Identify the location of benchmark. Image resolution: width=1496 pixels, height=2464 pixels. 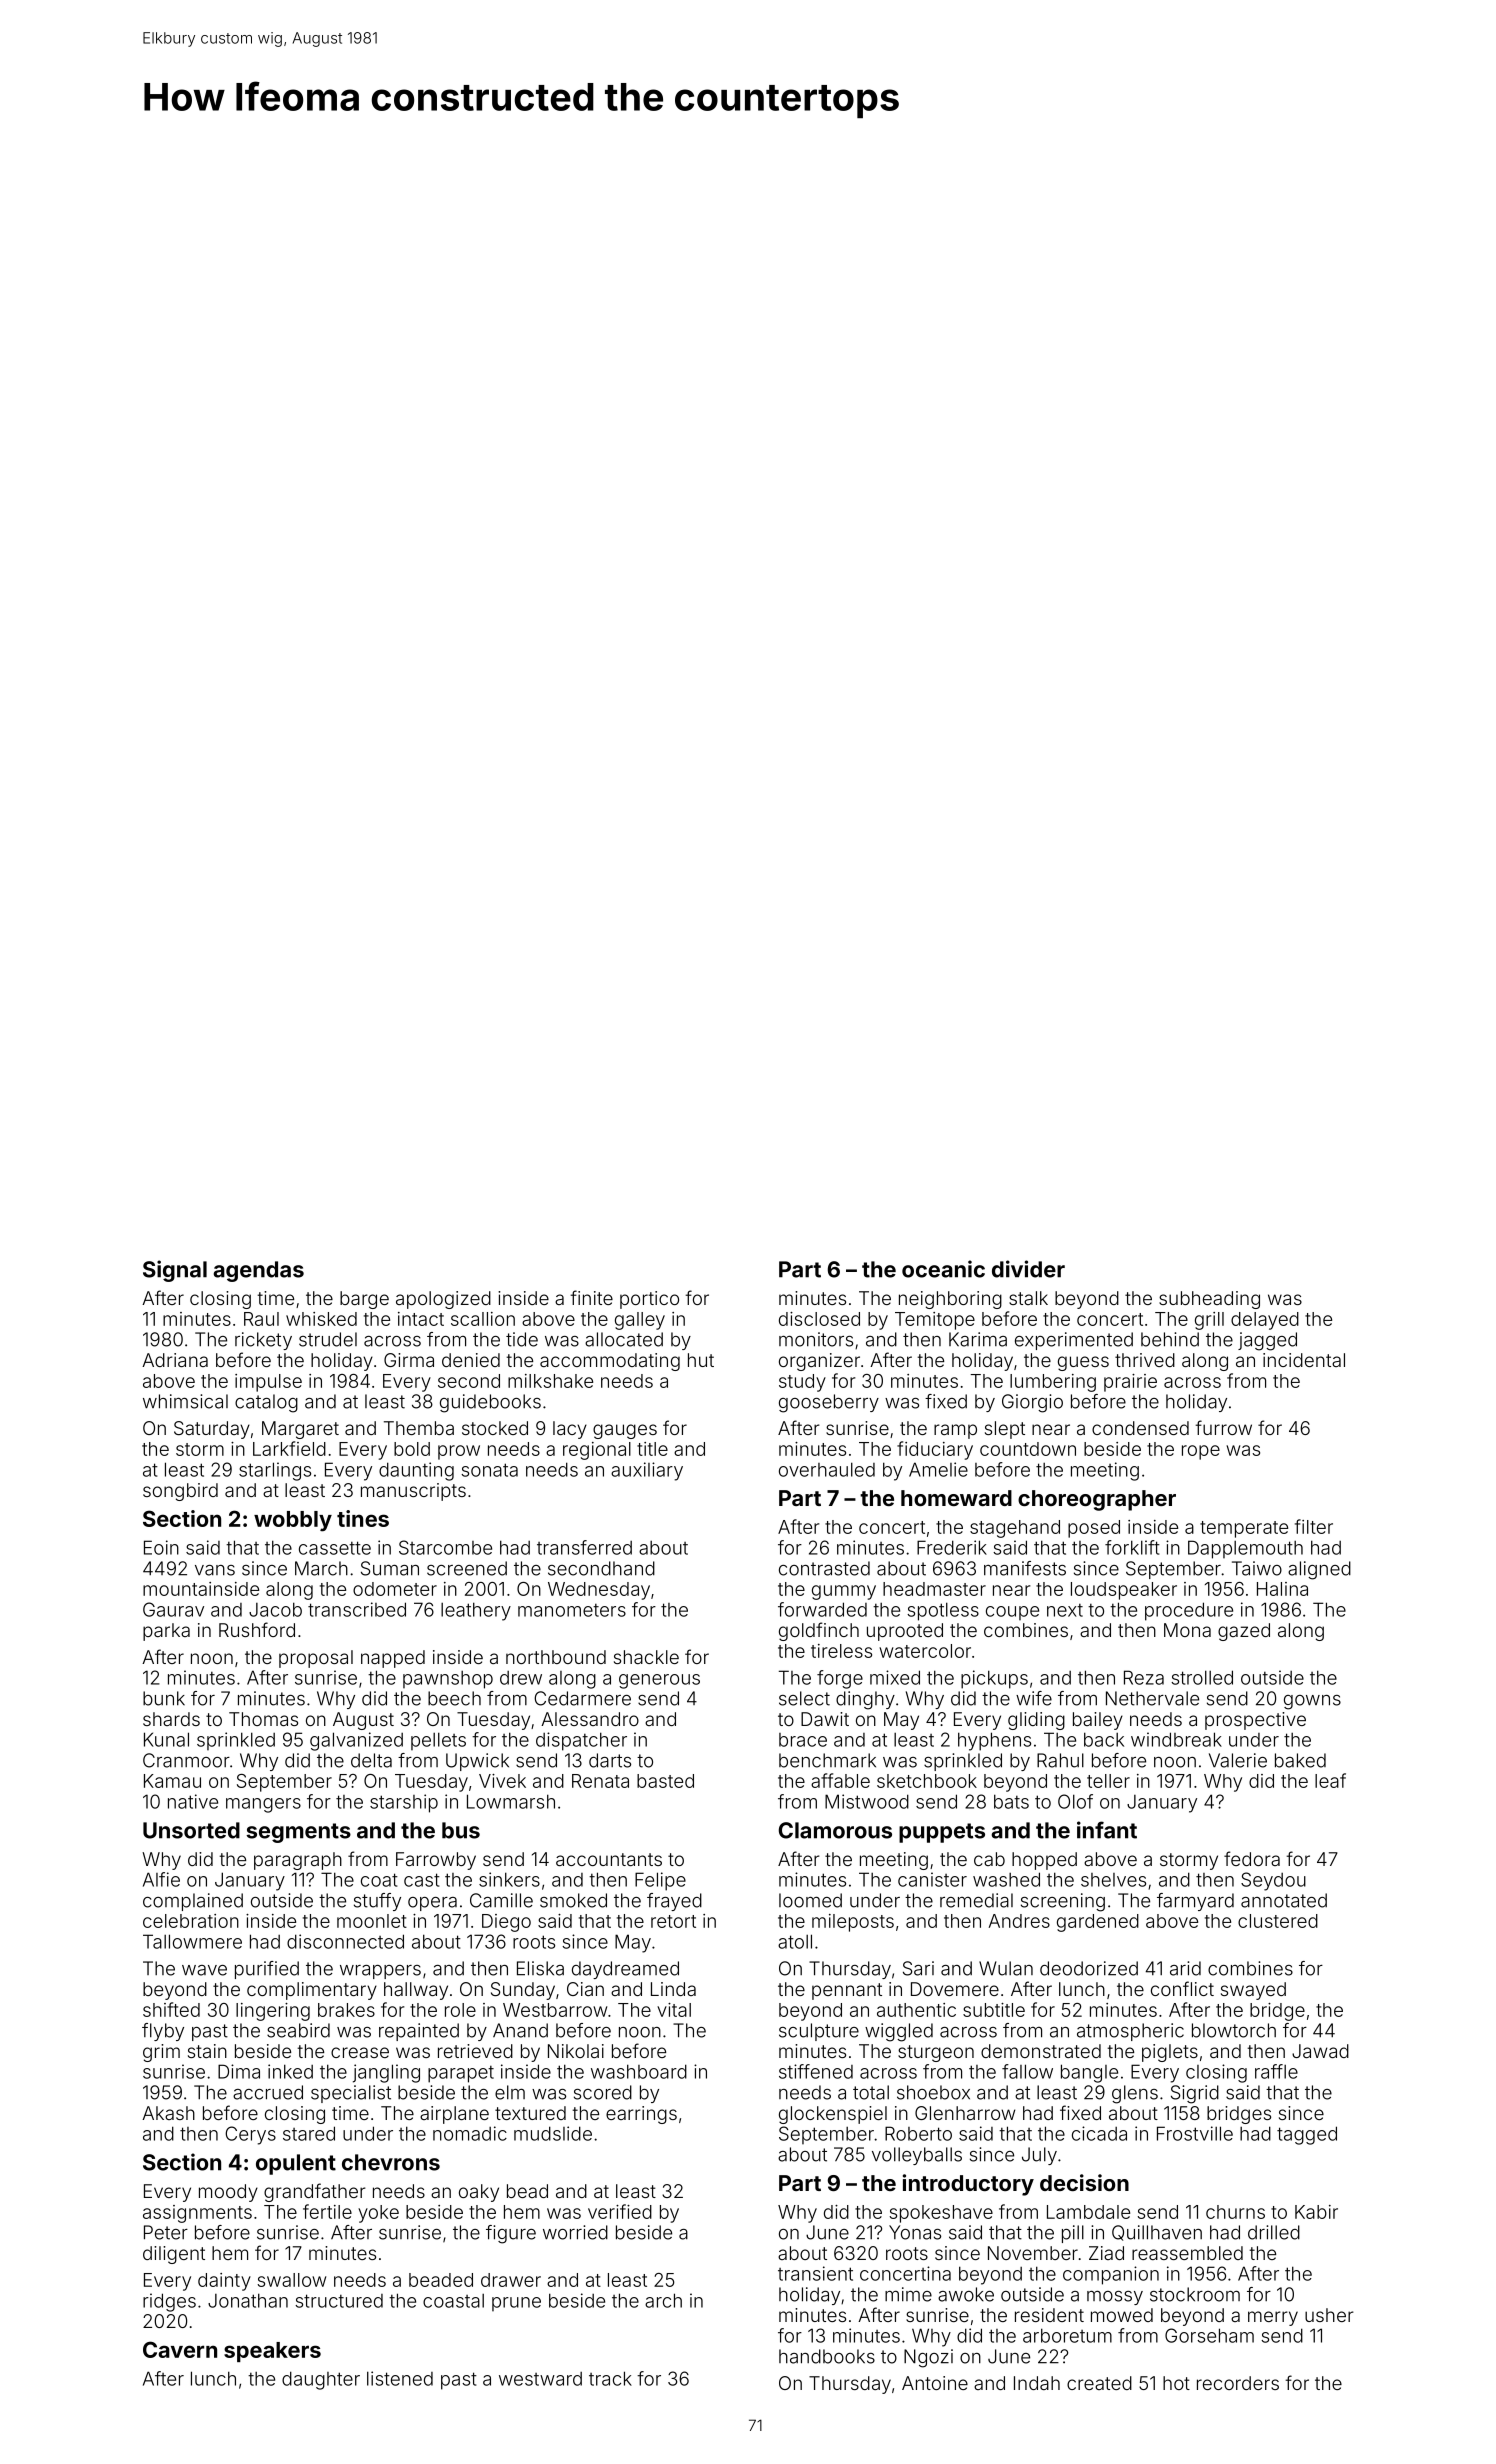
(827, 1760).
